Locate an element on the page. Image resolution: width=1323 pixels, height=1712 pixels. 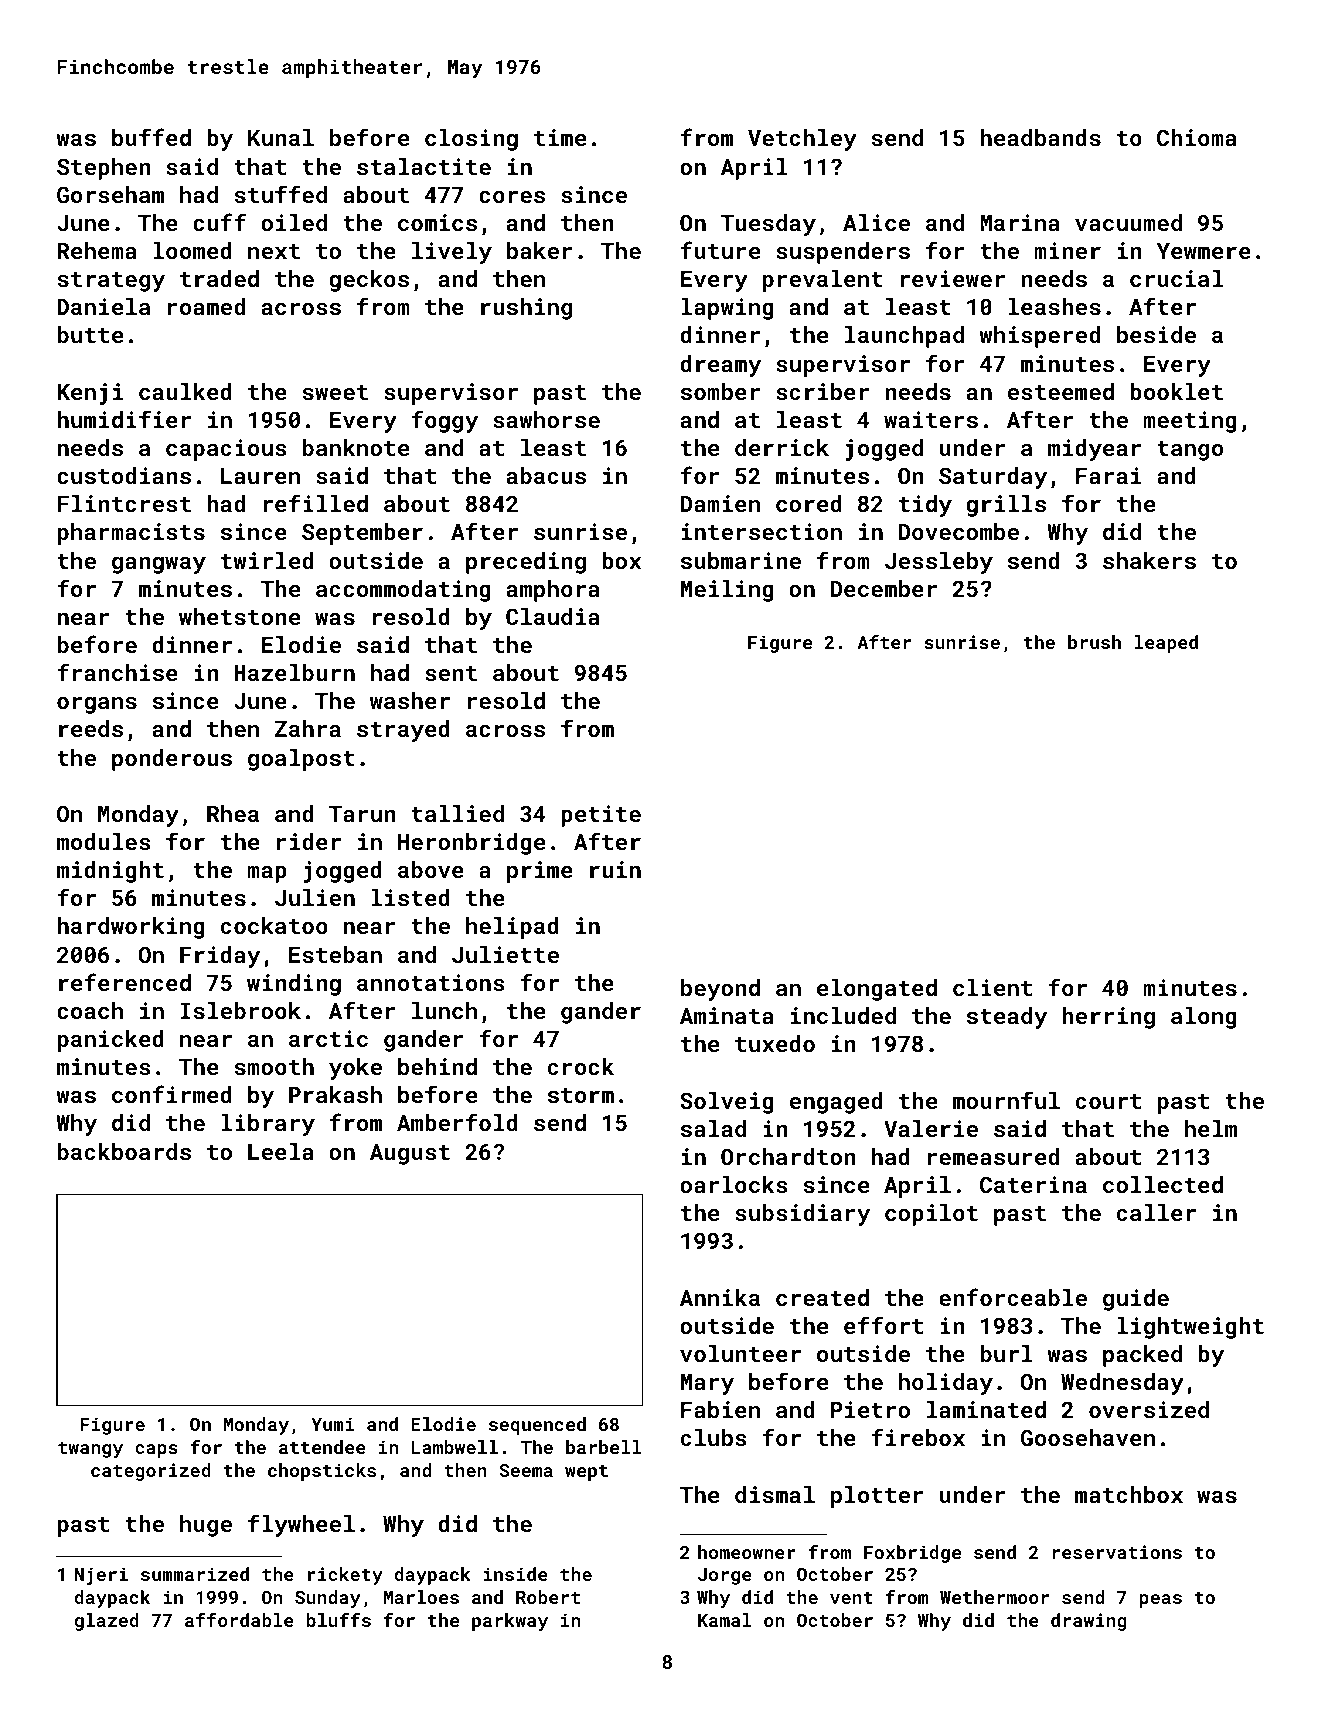
Tuesday is located at coordinates (768, 225).
